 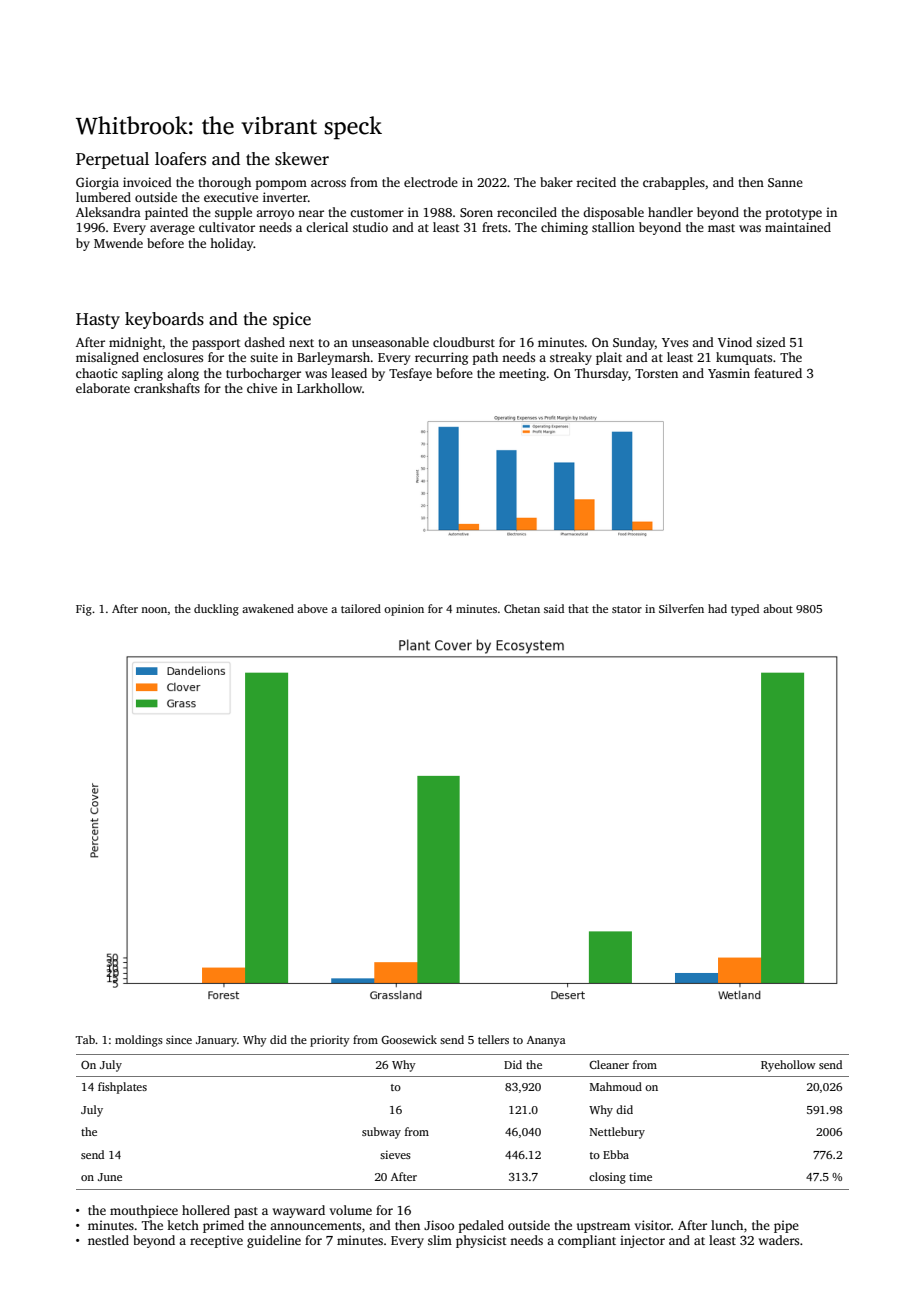 I want to click on Ananya, so click(x=546, y=1041).
